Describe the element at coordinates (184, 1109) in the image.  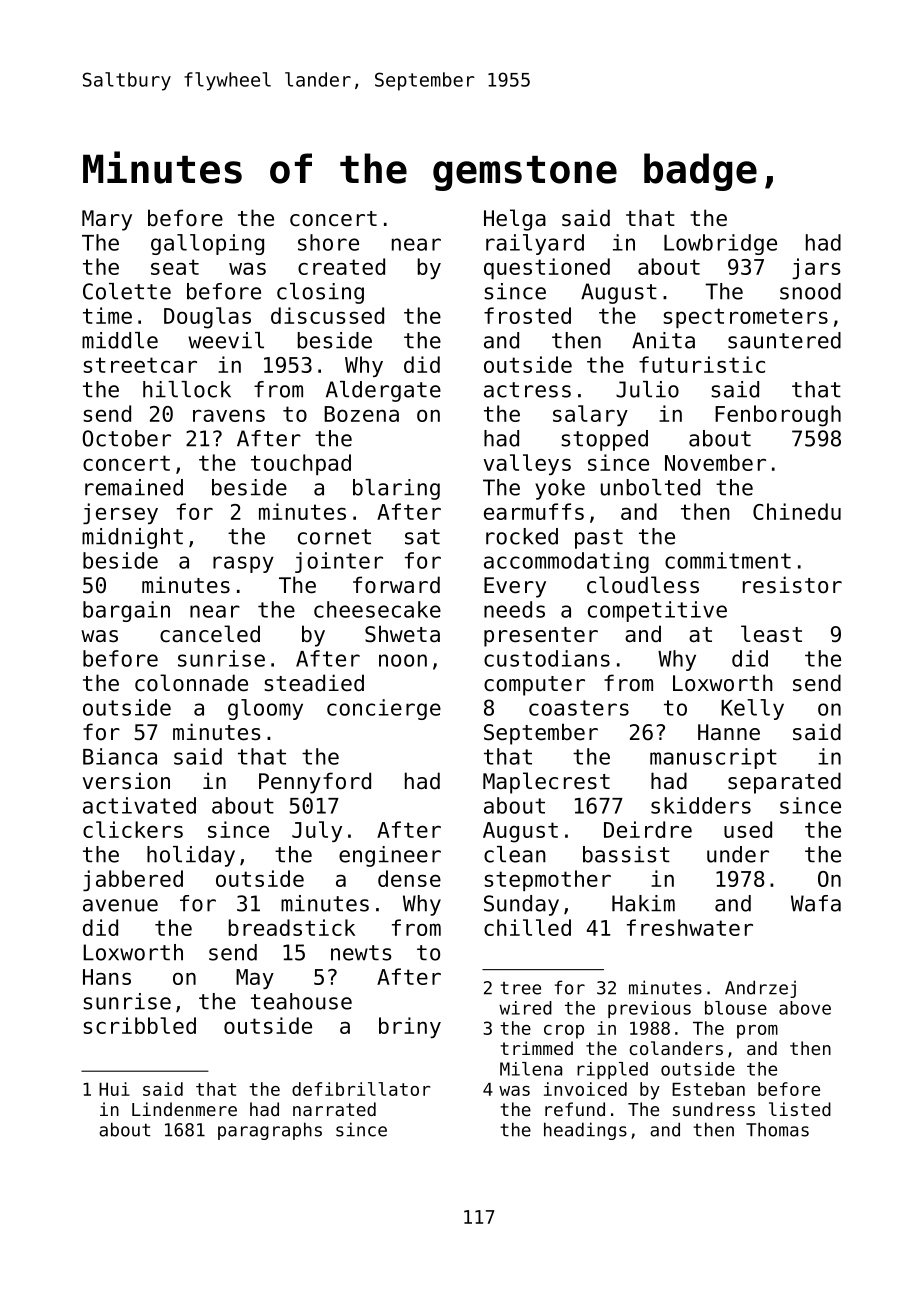
I see `Lindenmere` at that location.
